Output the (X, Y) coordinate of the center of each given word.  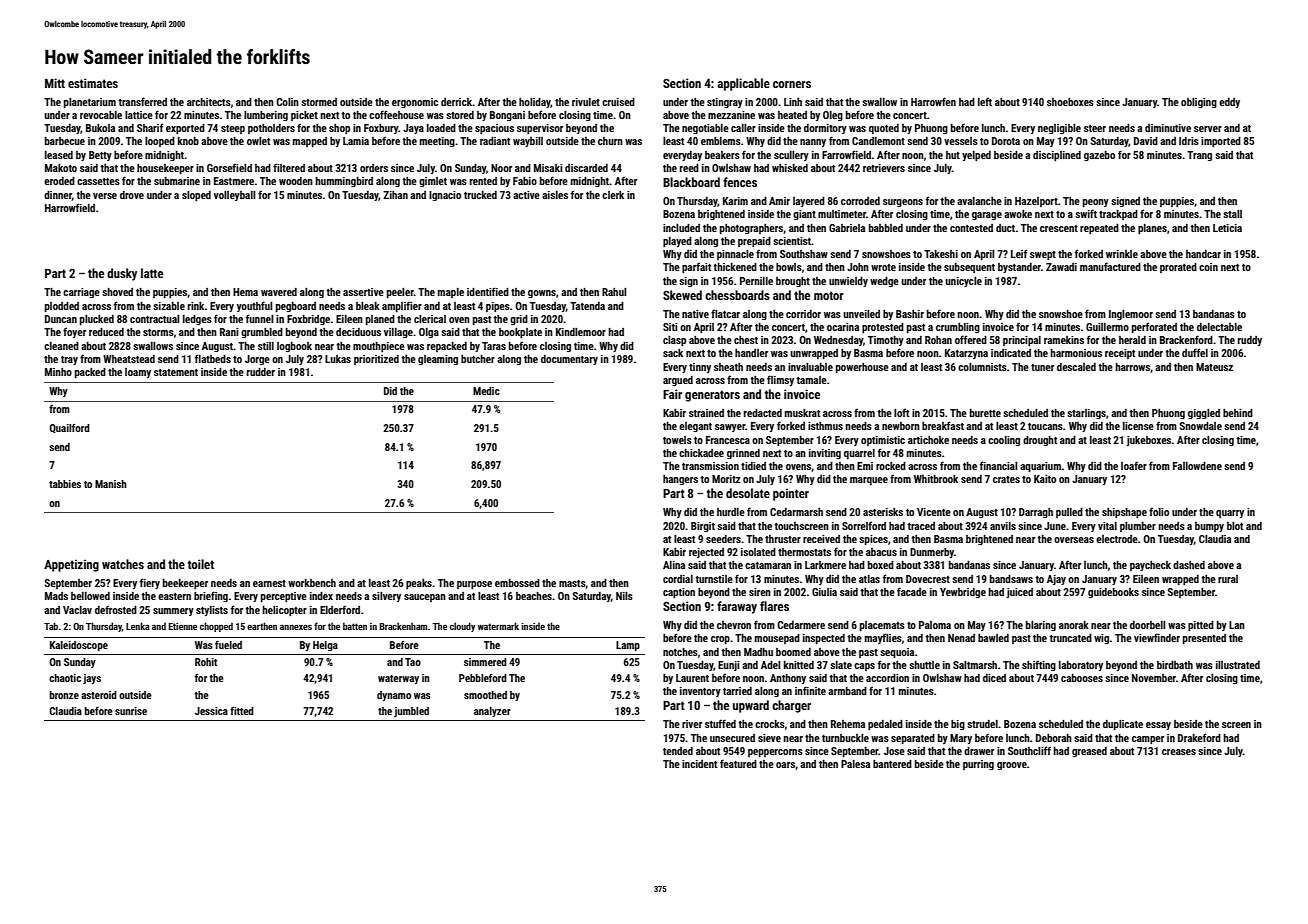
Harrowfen (933, 101)
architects (209, 102)
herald (1132, 340)
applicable (743, 84)
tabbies (65, 484)
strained (706, 413)
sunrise (131, 711)
